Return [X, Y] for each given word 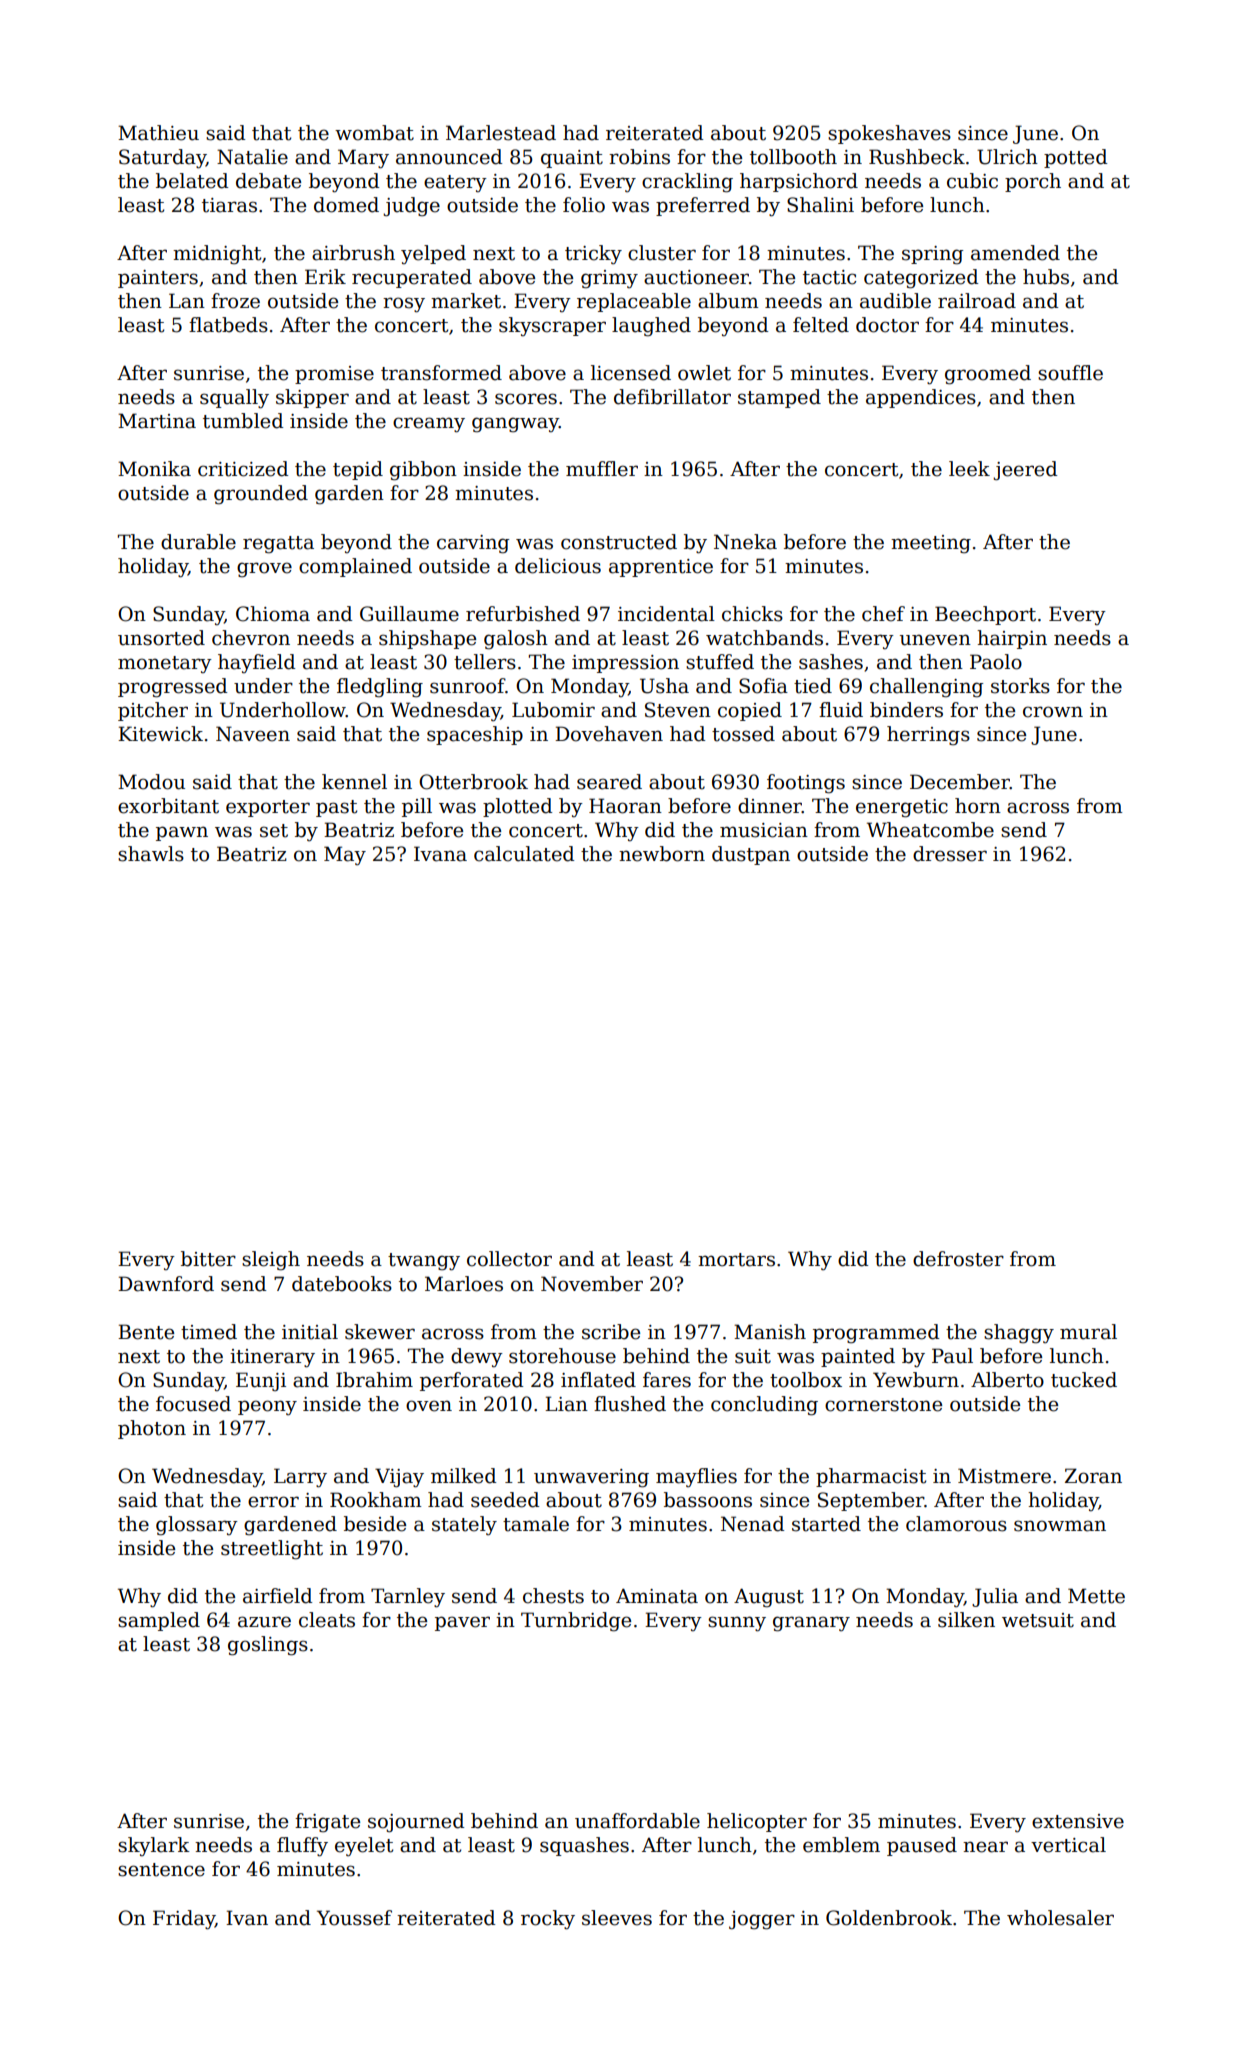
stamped [779, 398]
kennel [354, 782]
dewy [477, 1357]
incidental [666, 614]
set [274, 831]
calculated [524, 854]
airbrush [353, 253]
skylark [154, 1846]
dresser [950, 854]
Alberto [1007, 1380]
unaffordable [637, 1821]
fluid [841, 710]
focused [193, 1404]
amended [1015, 253]
